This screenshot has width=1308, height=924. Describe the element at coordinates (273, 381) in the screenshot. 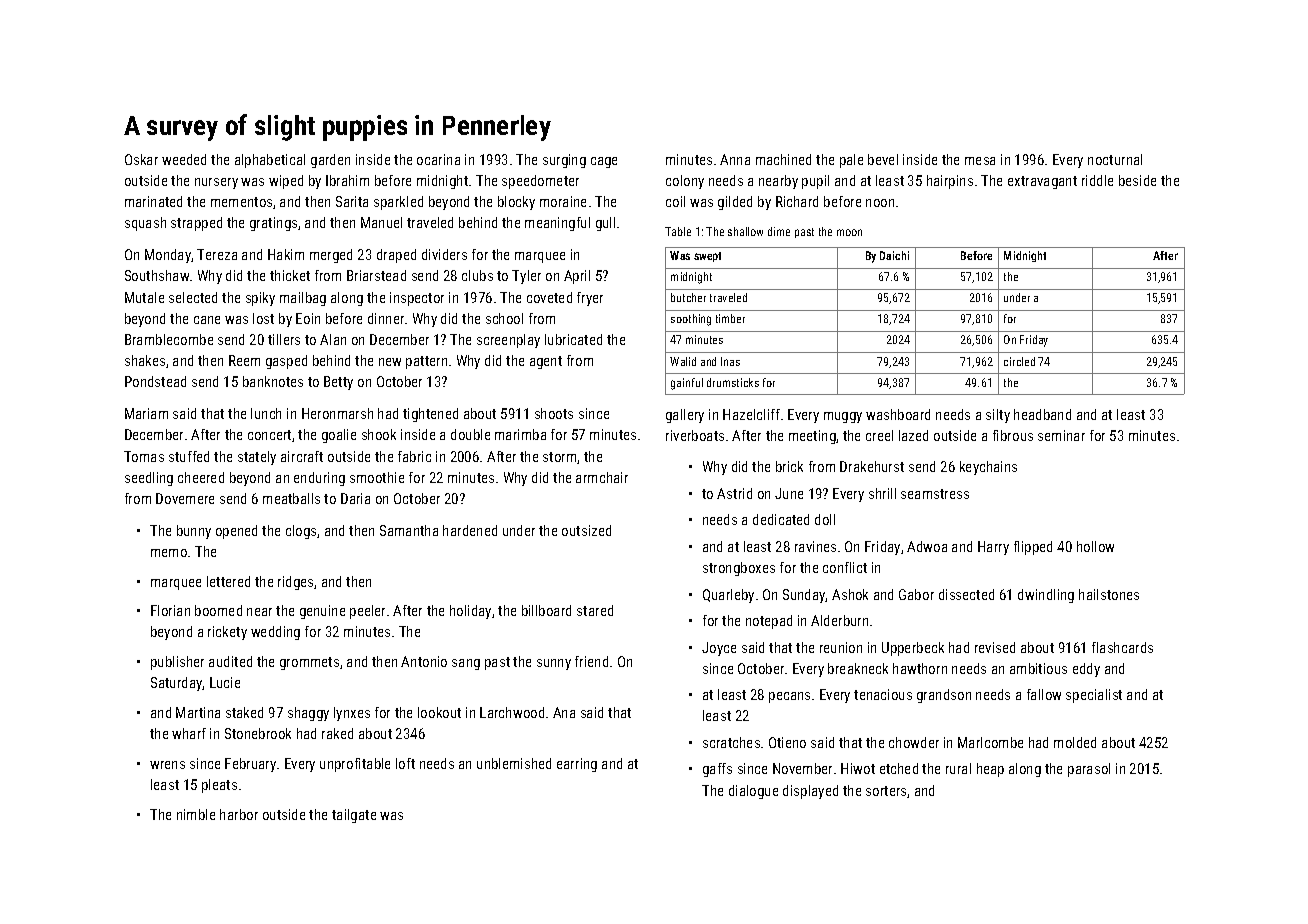

I see `banknotes` at that location.
